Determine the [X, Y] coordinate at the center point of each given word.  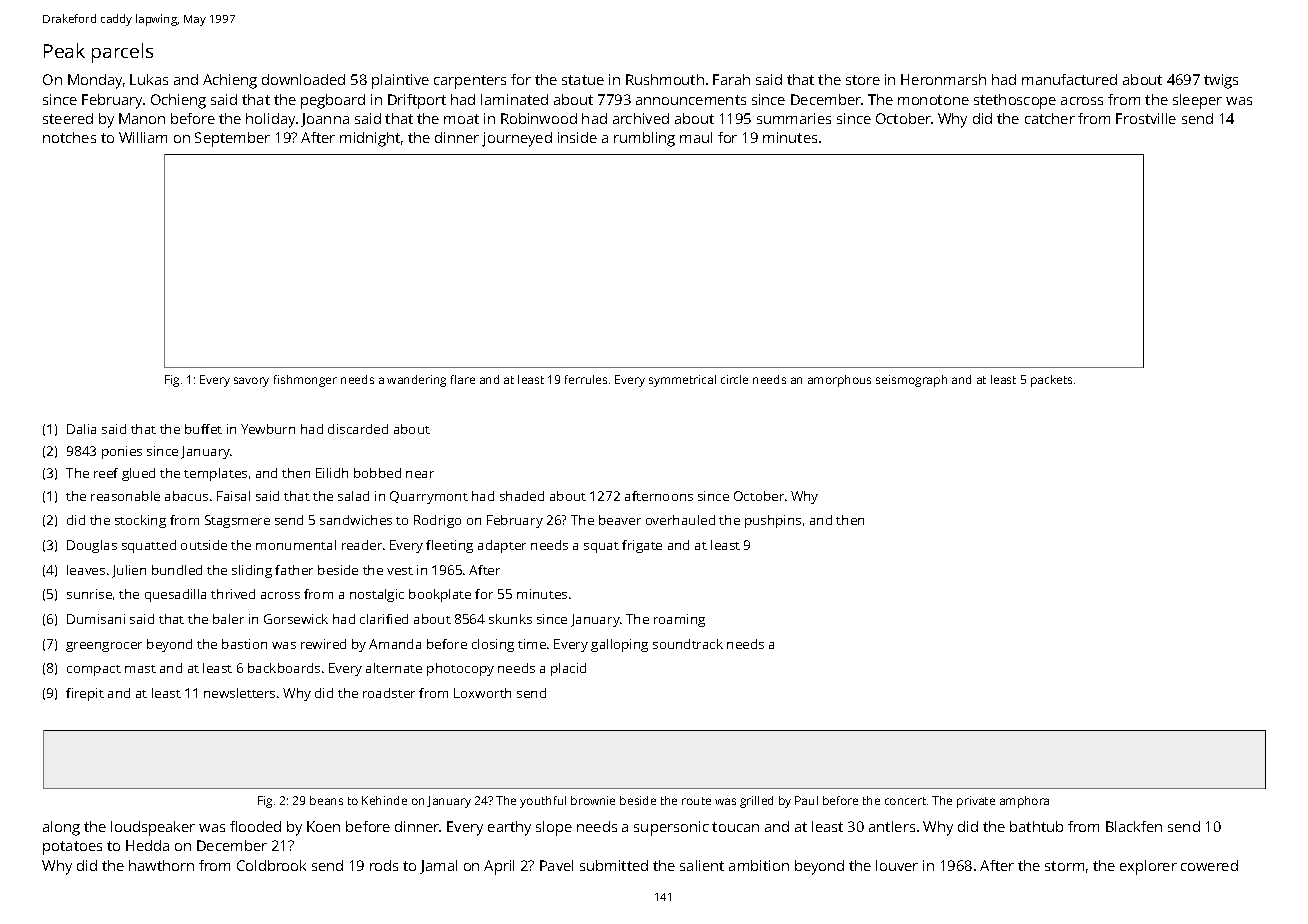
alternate [394, 668]
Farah [731, 79]
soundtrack [688, 644]
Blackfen [1134, 826]
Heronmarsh [943, 79]
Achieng [230, 81]
